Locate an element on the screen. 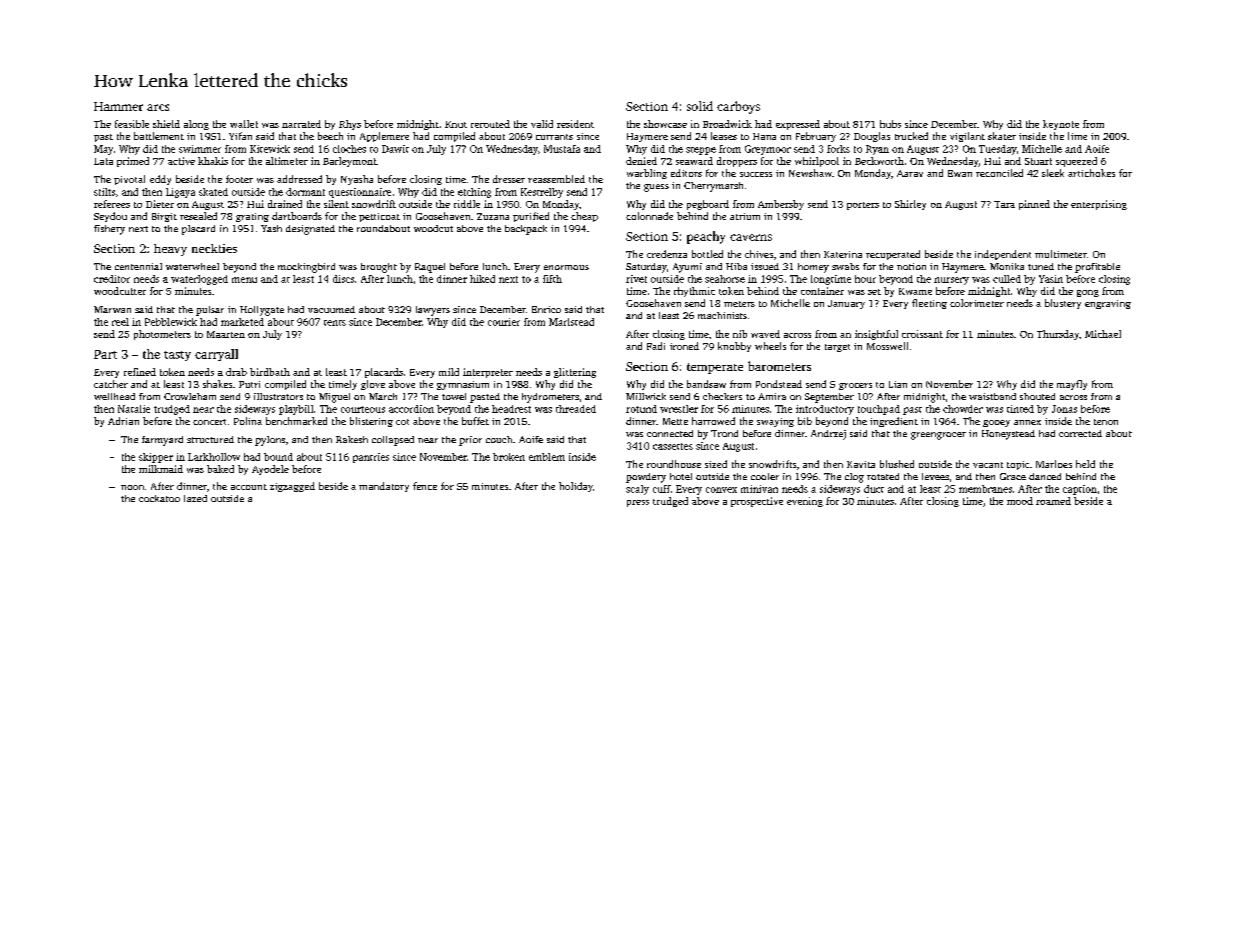 The height and width of the screenshot is (952, 1233). squeezed is located at coordinates (1076, 162).
